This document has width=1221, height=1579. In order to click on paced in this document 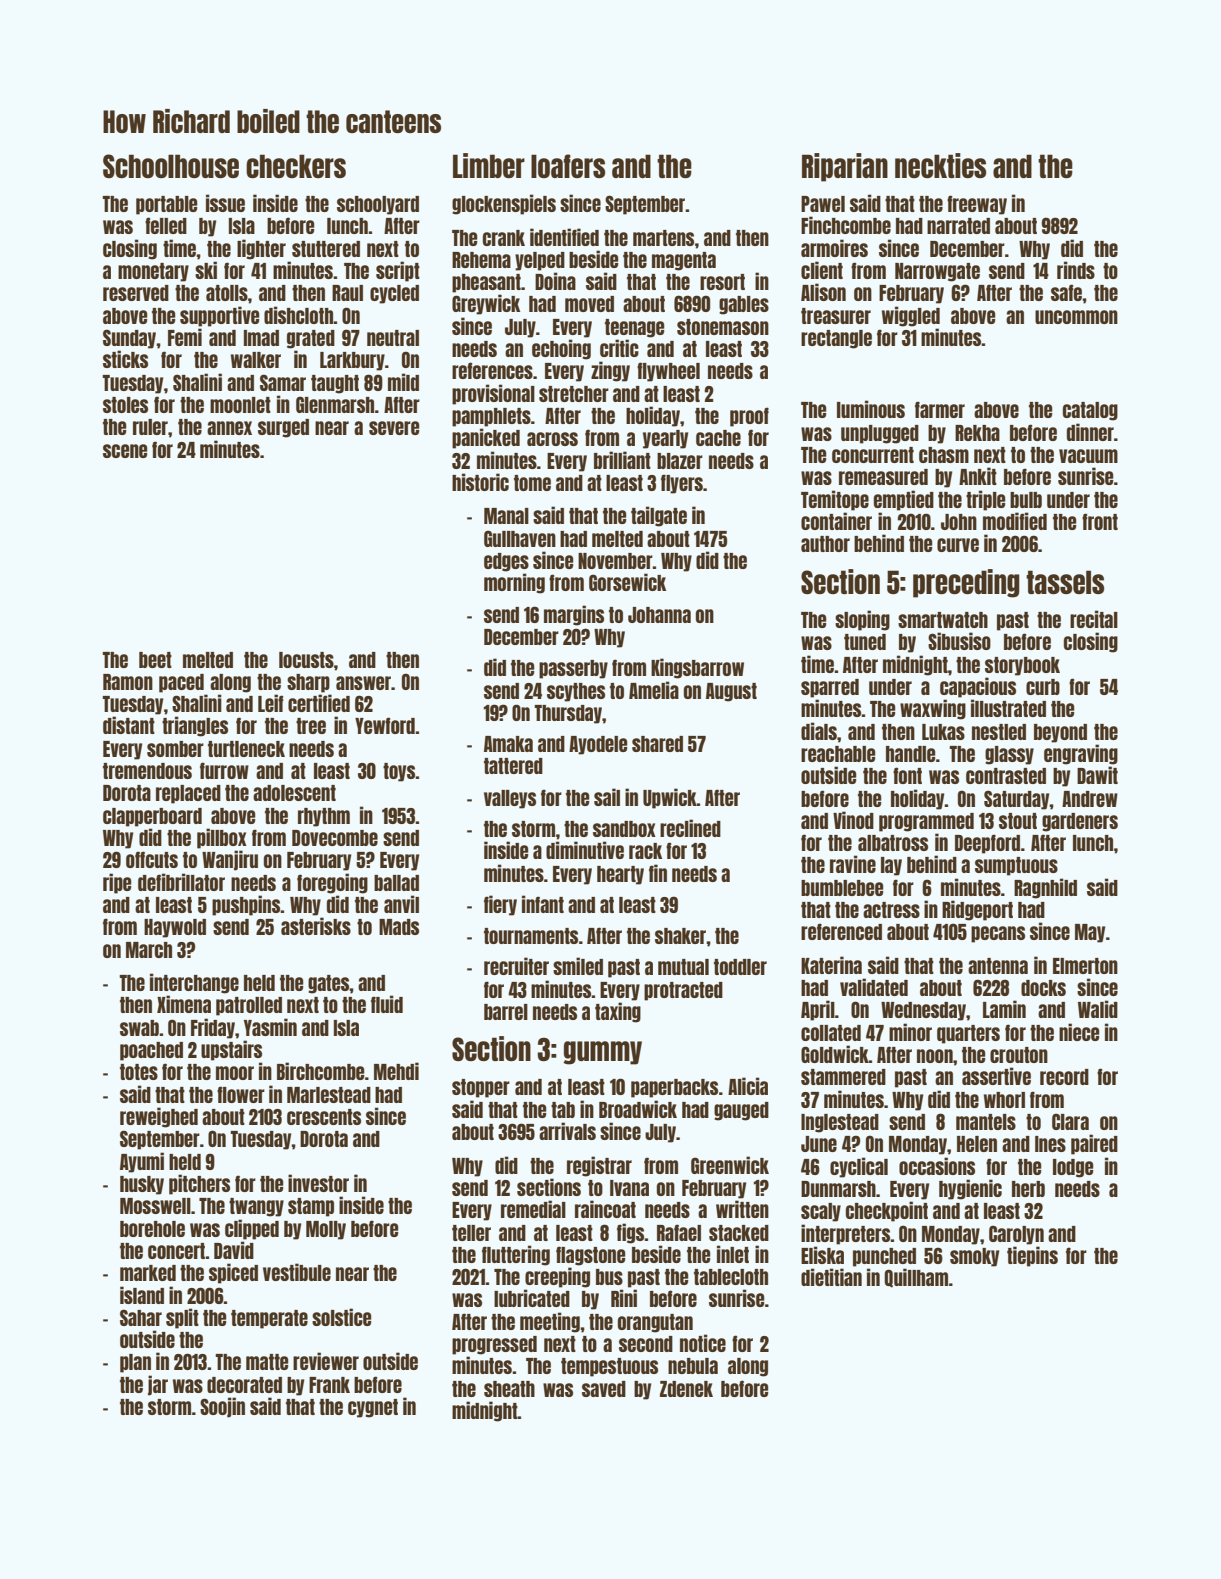, I will do `click(181, 683)`.
